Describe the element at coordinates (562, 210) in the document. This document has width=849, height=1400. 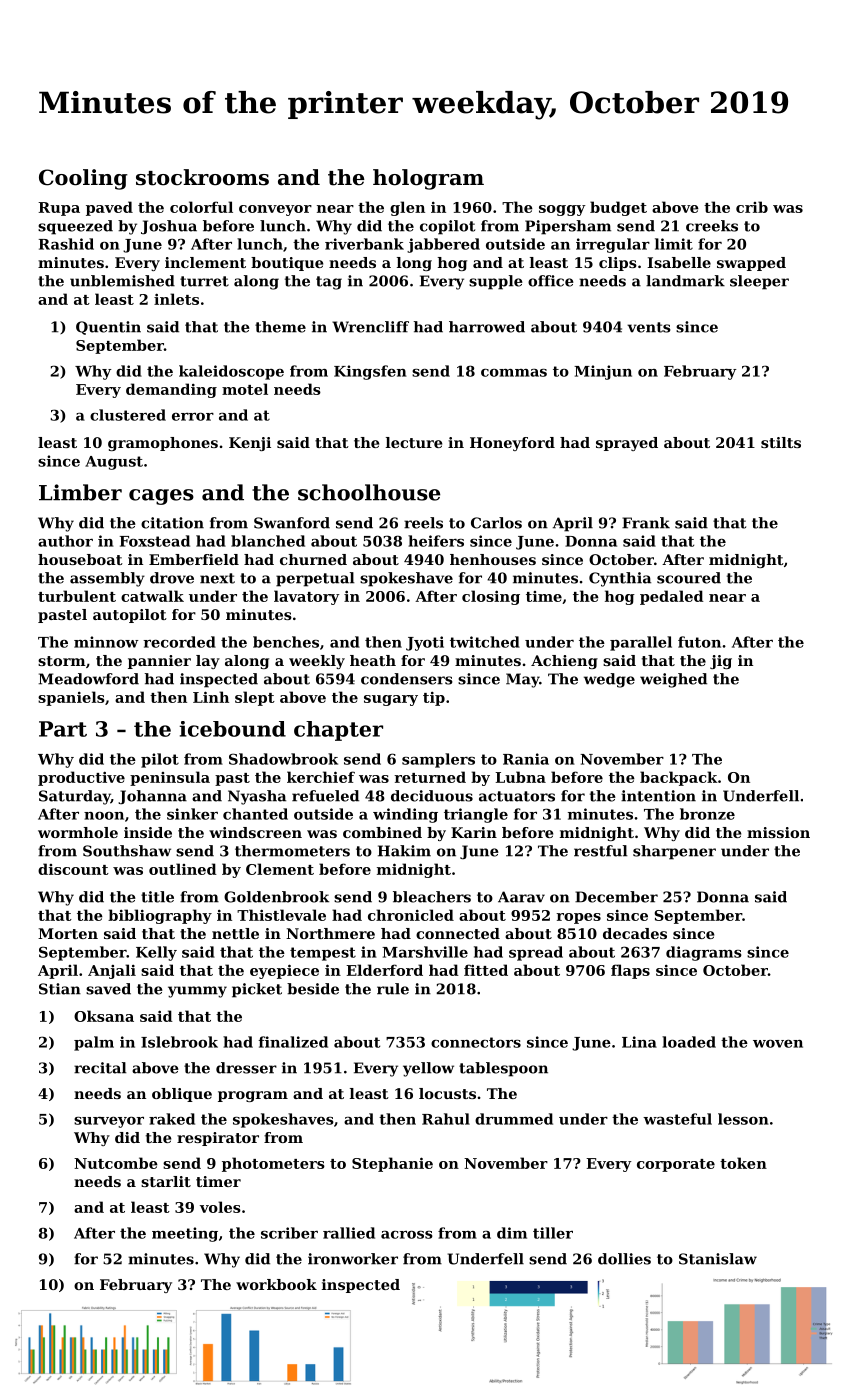
I see `soggy` at that location.
